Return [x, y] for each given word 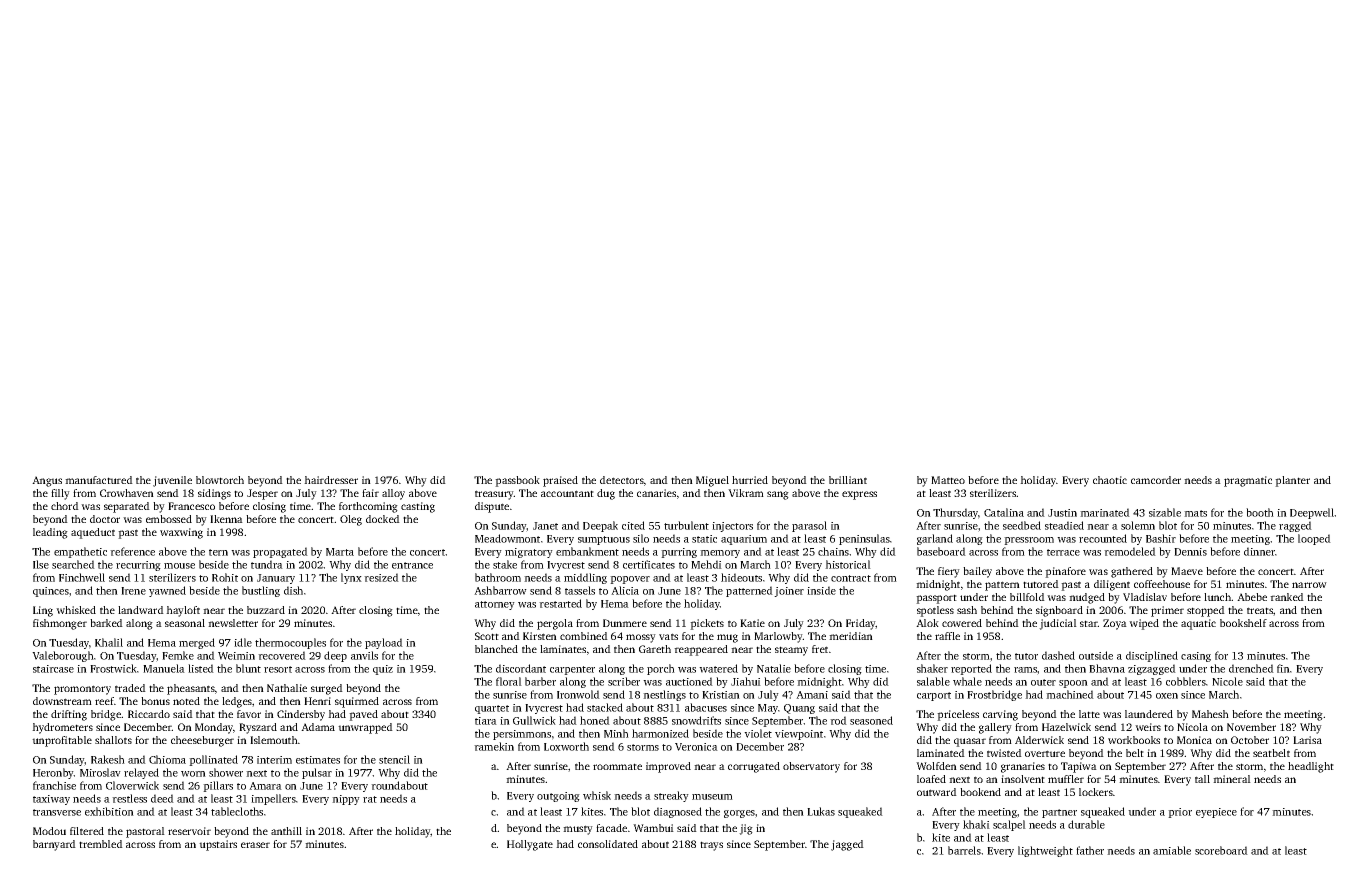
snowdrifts [696, 720]
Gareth [655, 649]
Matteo [948, 480]
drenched [1251, 668]
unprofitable [62, 741]
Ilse [41, 564]
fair [370, 493]
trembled [101, 844]
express [859, 495]
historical [848, 564]
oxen [1167, 696]
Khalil [109, 642]
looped [1314, 539]
